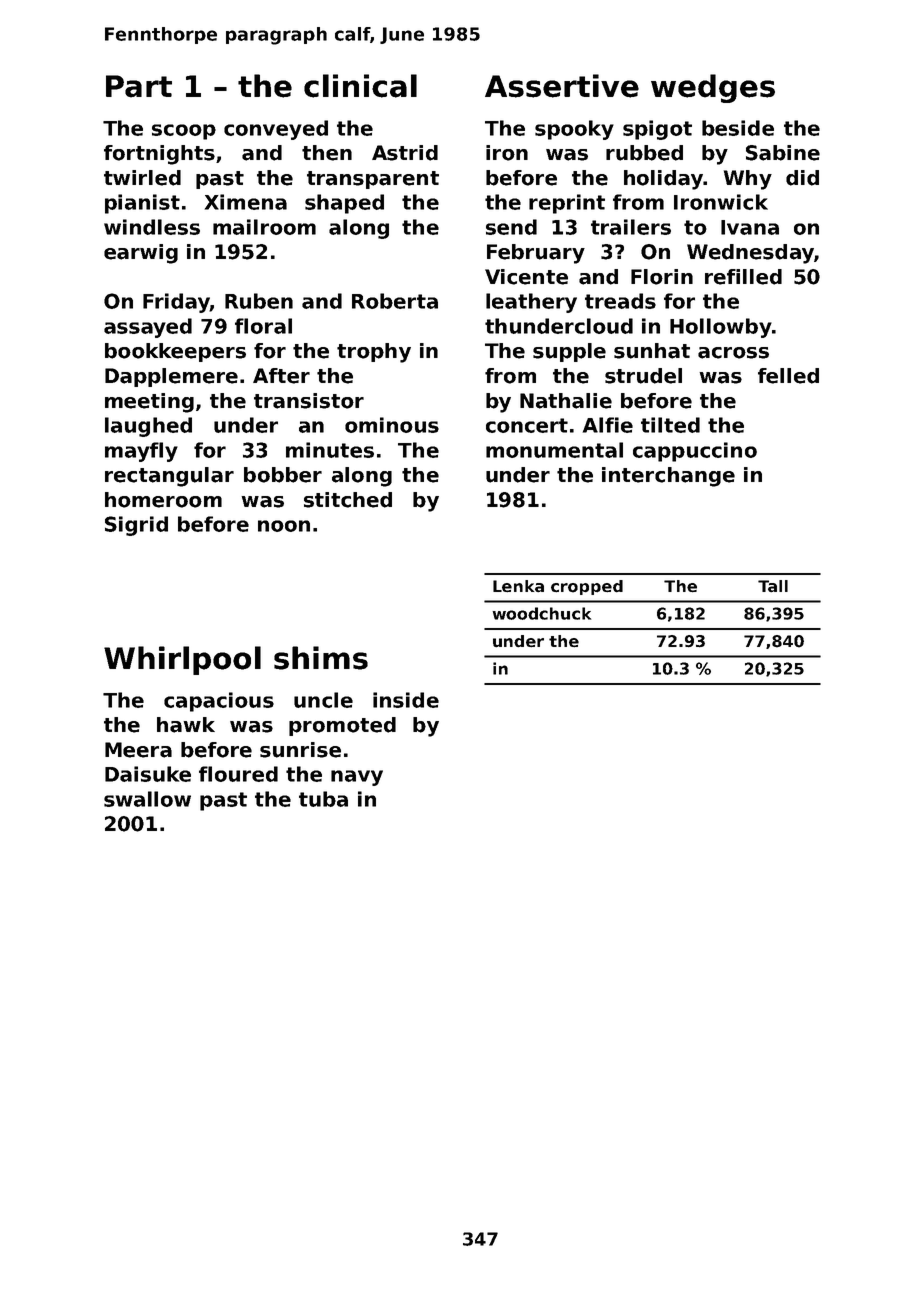 This page has width=924, height=1311. What do you see at coordinates (587, 587) in the page?
I see `cropped` at bounding box center [587, 587].
